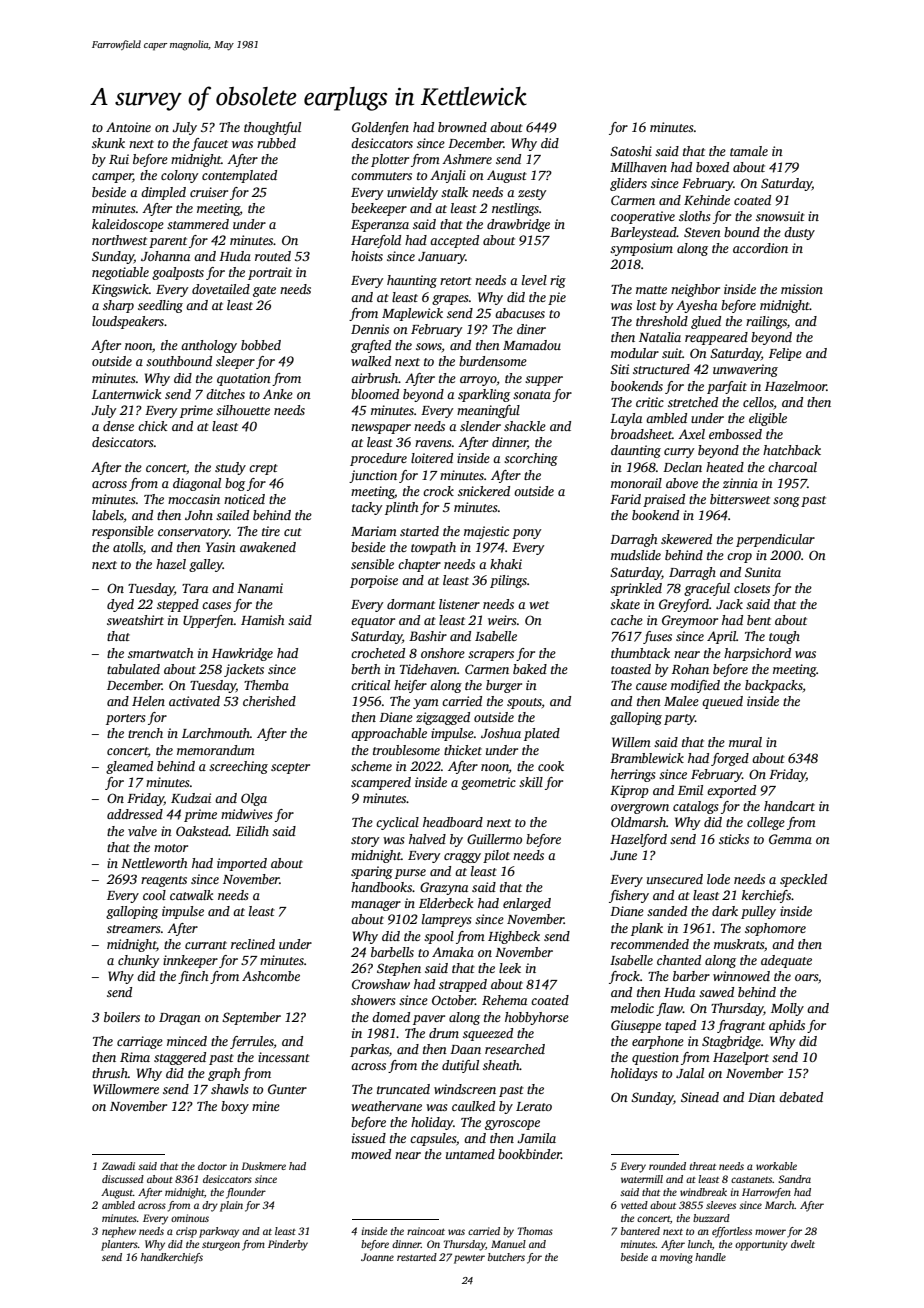 Image resolution: width=924 pixels, height=1308 pixels. Describe the element at coordinates (802, 289) in the screenshot. I see `mission` at that location.
